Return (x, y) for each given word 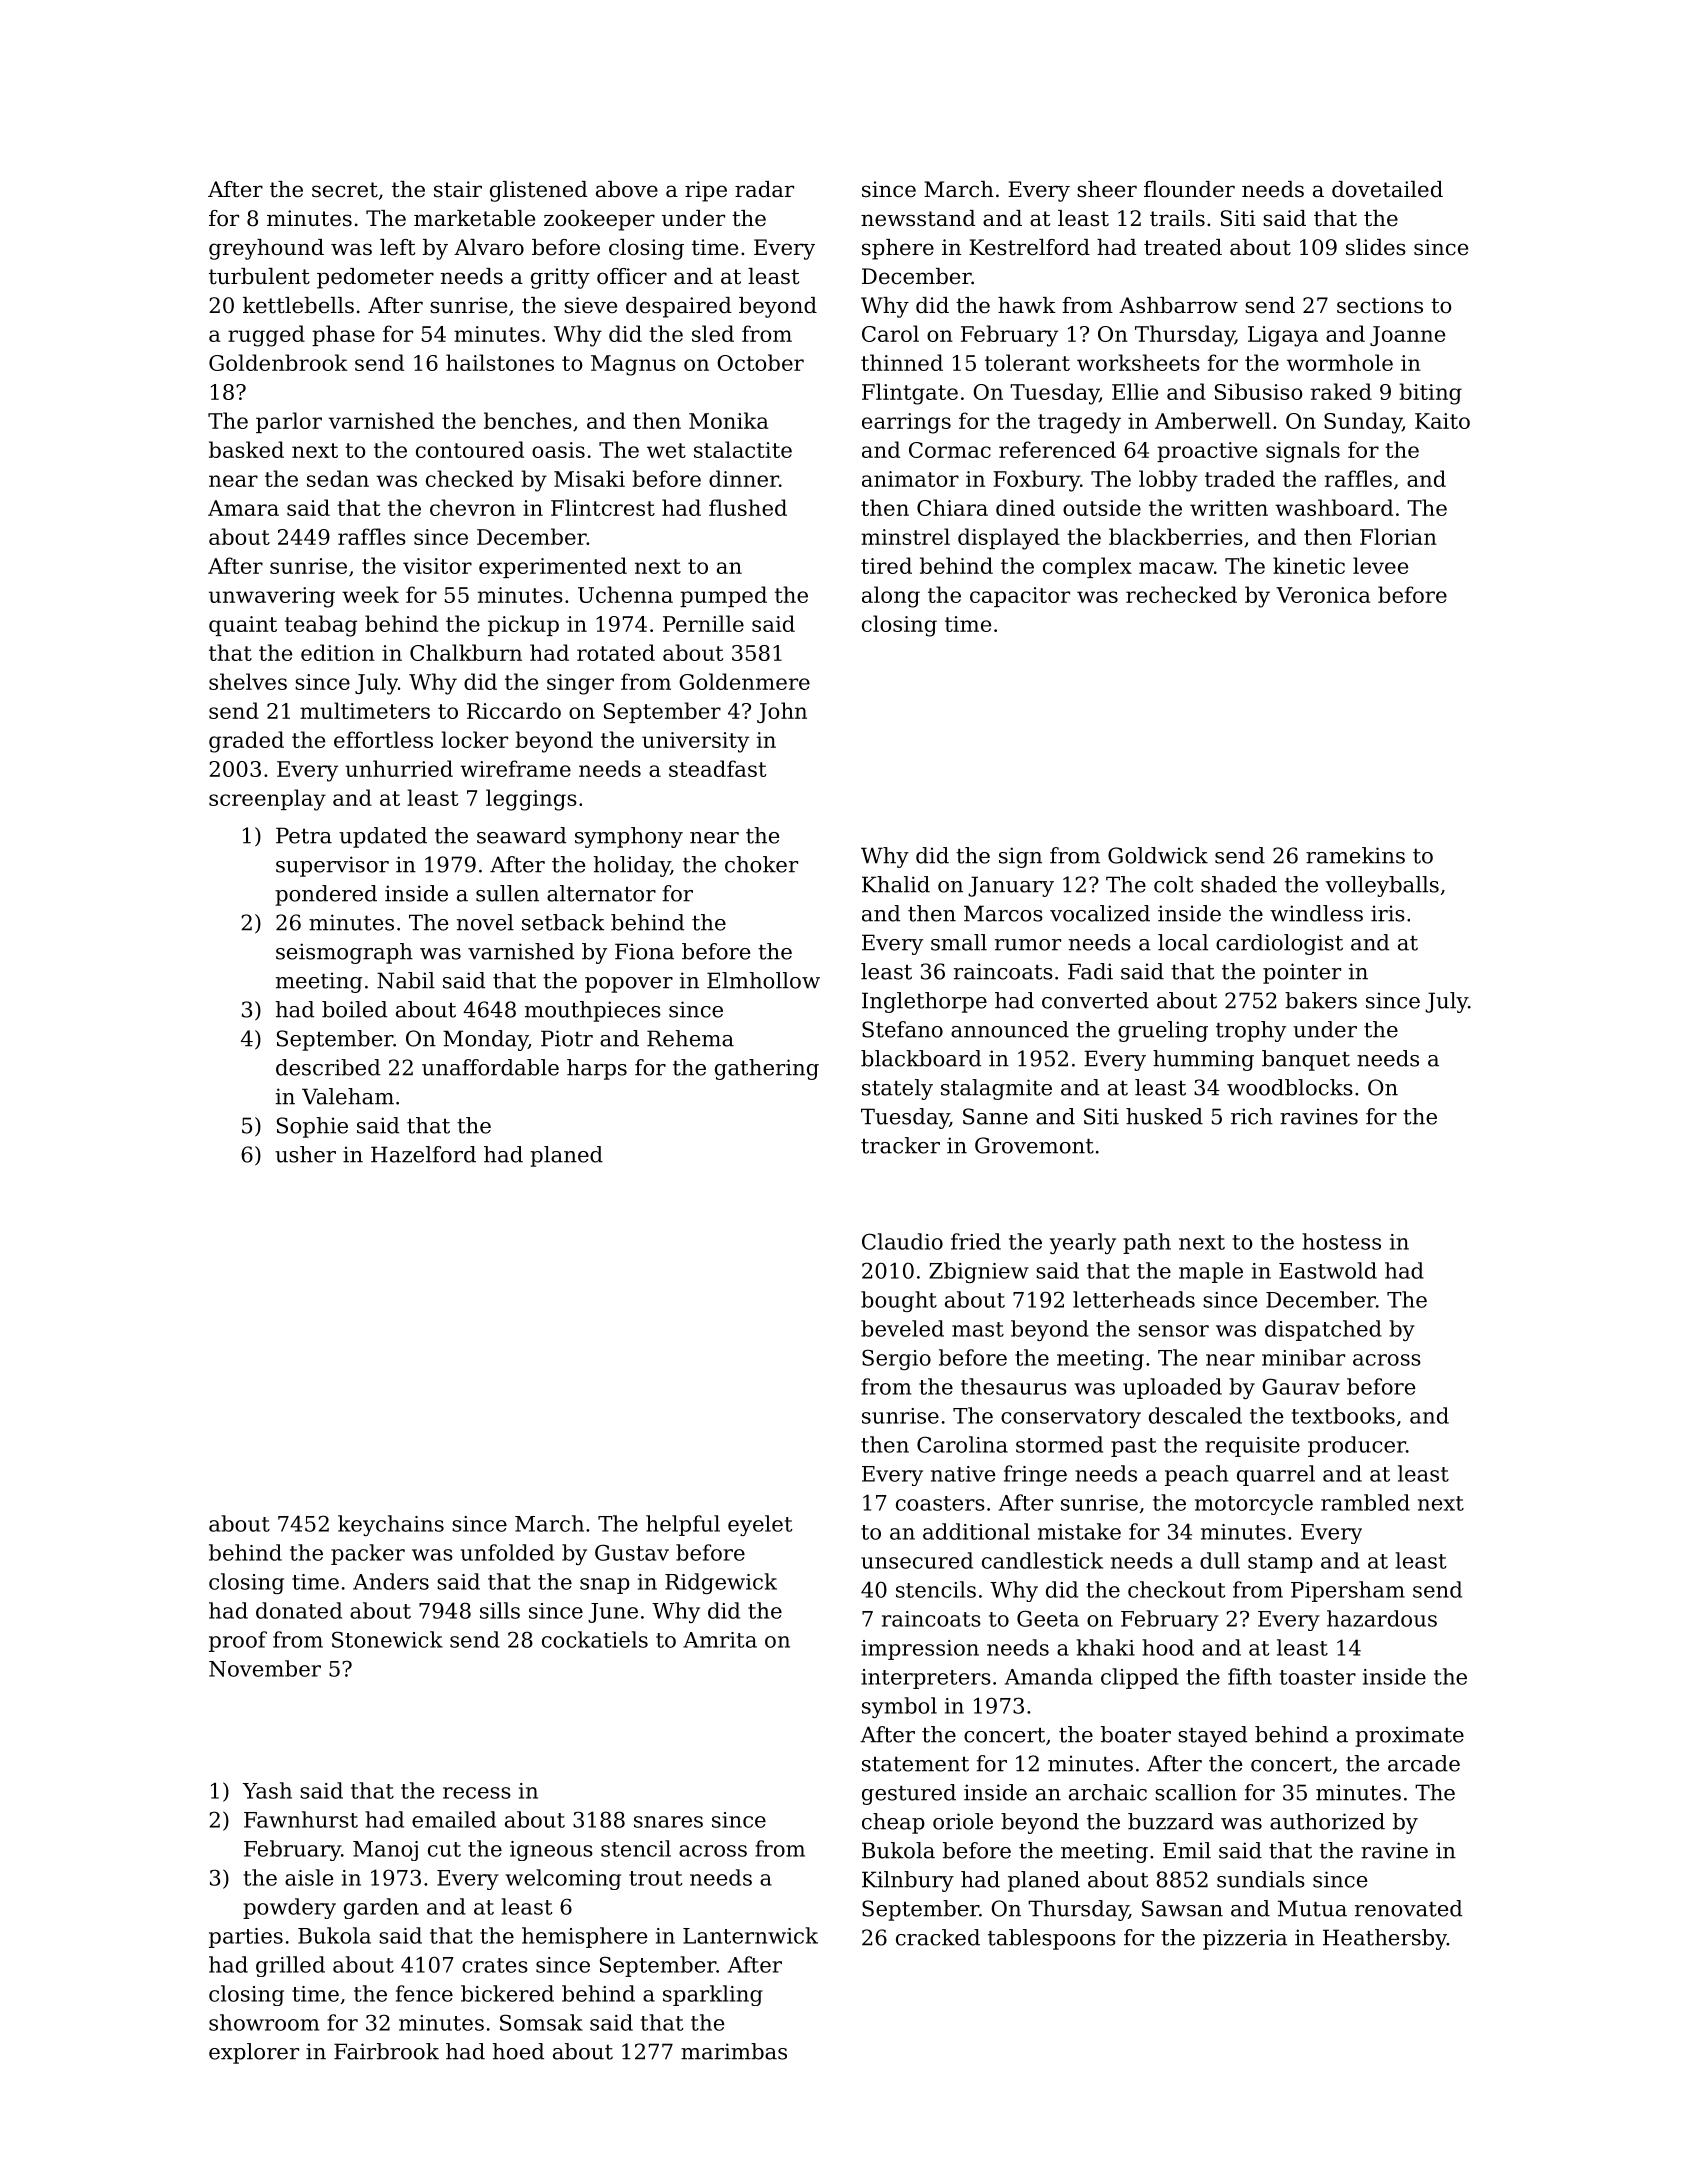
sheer (1107, 189)
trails (1177, 218)
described (328, 1067)
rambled (1365, 1502)
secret (345, 190)
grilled (290, 1966)
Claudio (902, 1241)
